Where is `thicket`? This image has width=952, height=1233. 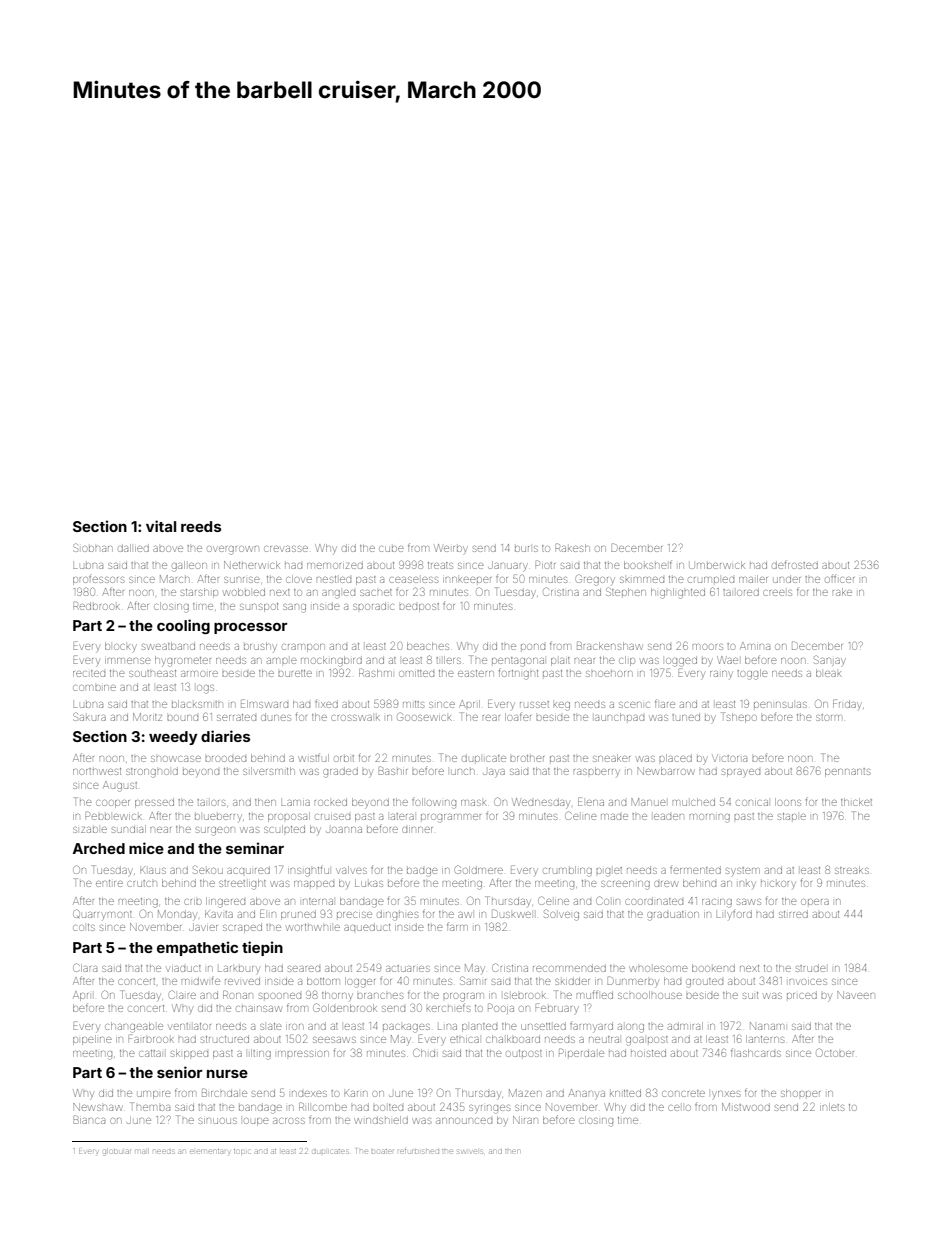
thicket is located at coordinates (856, 802).
